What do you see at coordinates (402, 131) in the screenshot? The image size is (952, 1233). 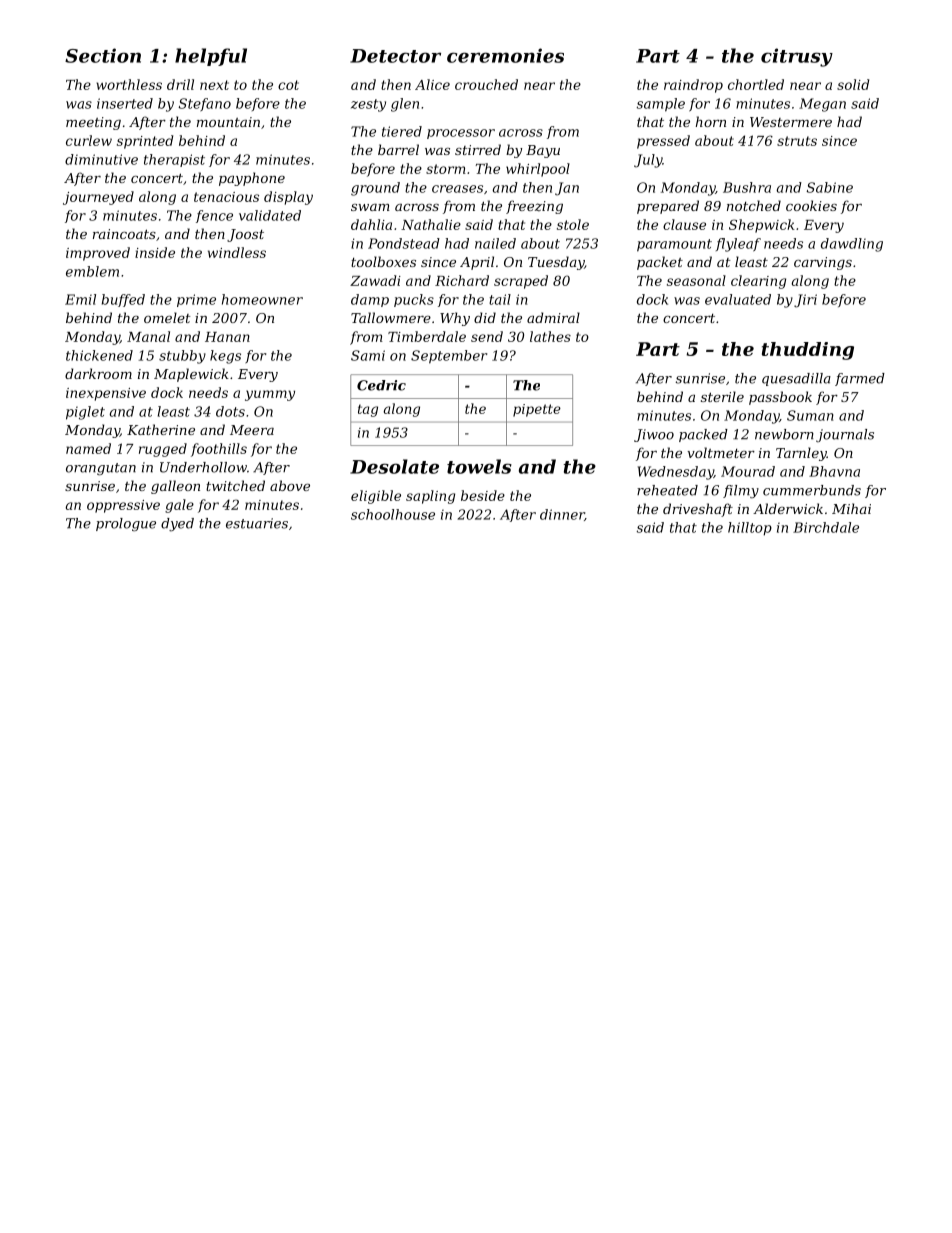 I see `tiered` at bounding box center [402, 131].
